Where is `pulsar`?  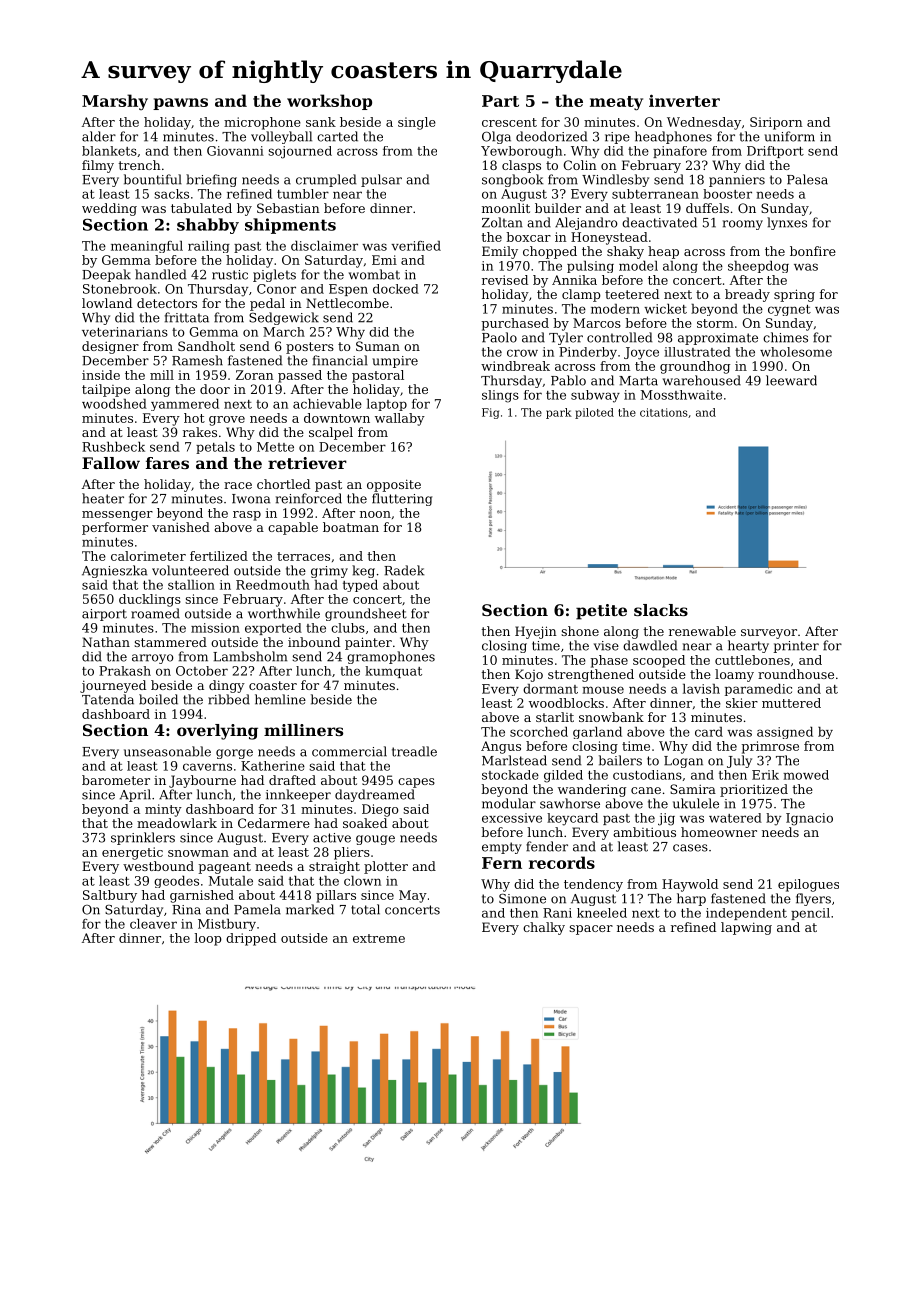 pulsar is located at coordinates (381, 180).
